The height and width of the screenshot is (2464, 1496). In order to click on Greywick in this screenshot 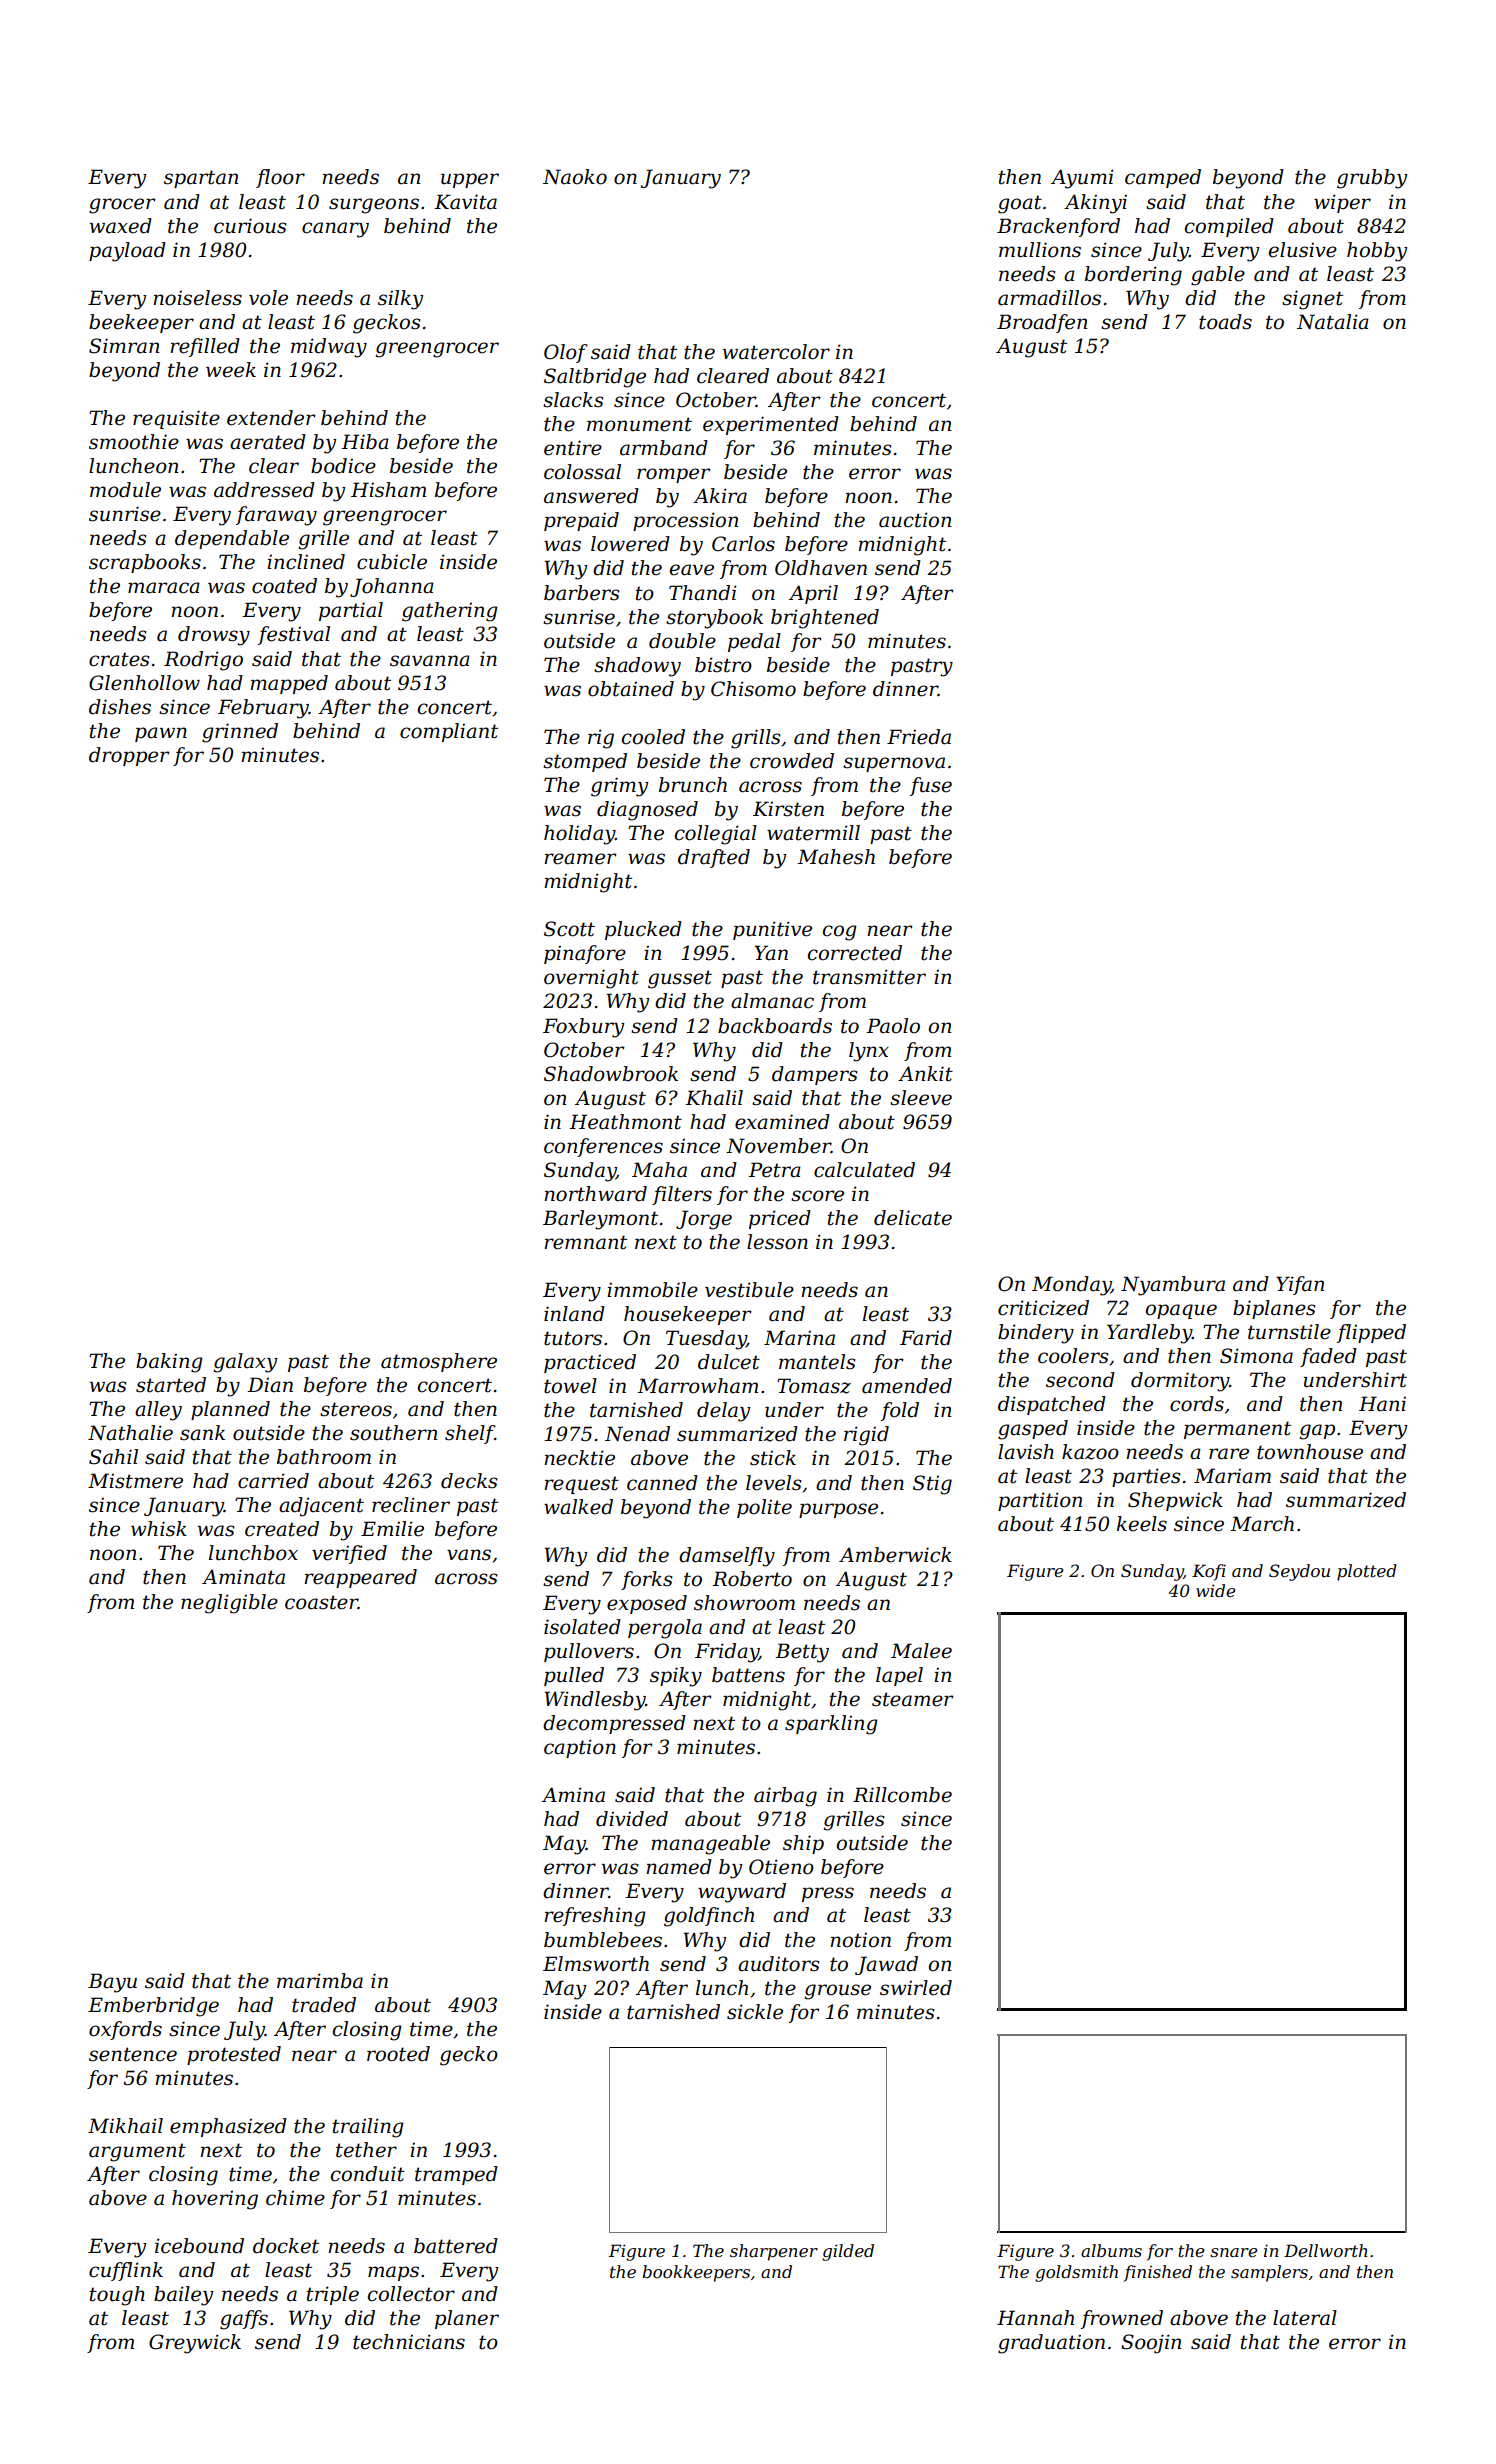, I will do `click(195, 2344)`.
